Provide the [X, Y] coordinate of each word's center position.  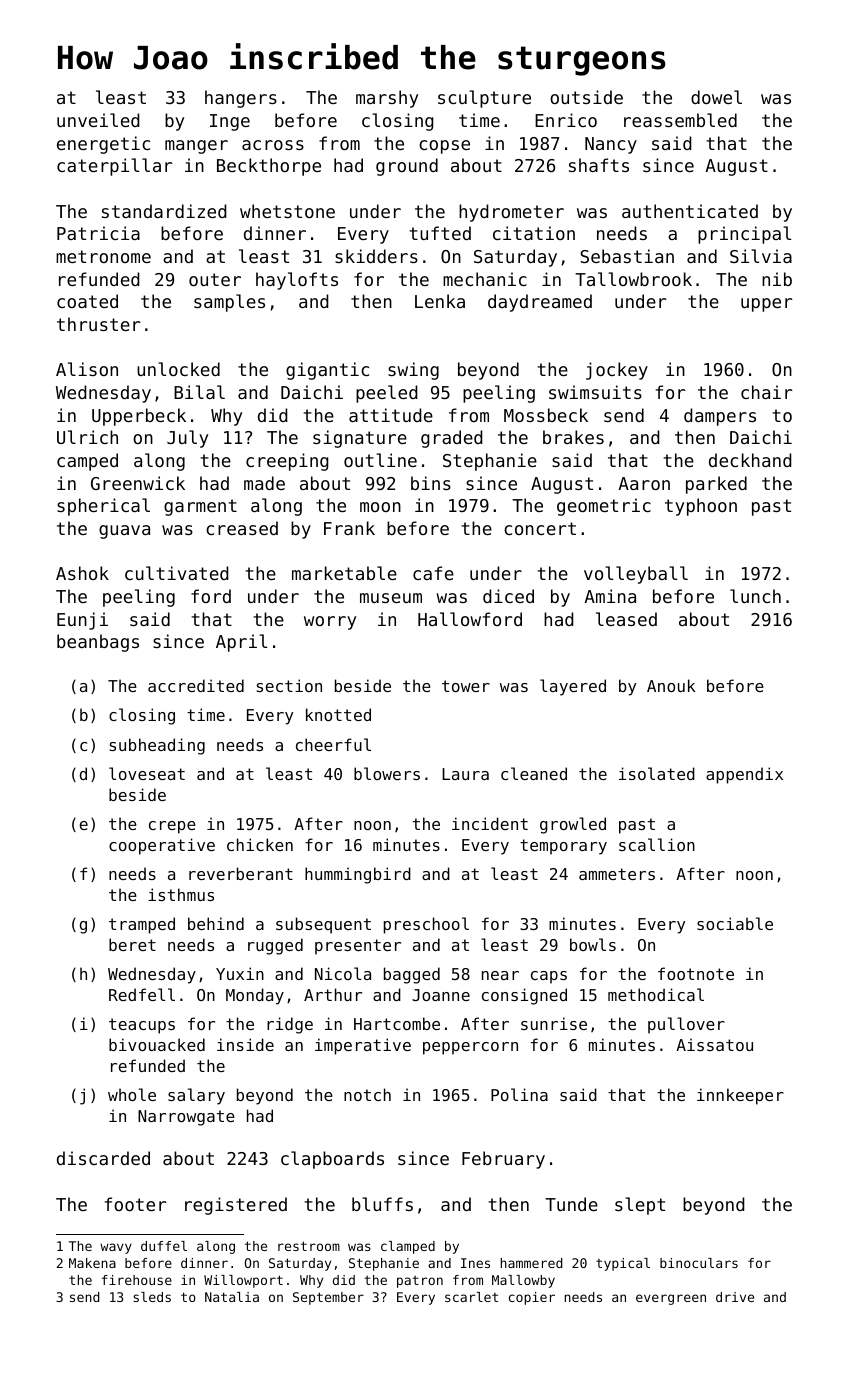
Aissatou [714, 1044]
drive [735, 1297]
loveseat [147, 773]
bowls [593, 944]
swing [413, 371]
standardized [164, 211]
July [187, 439]
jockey [617, 371]
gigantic [327, 371]
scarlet [471, 1297]
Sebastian [627, 256]
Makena [92, 1263]
